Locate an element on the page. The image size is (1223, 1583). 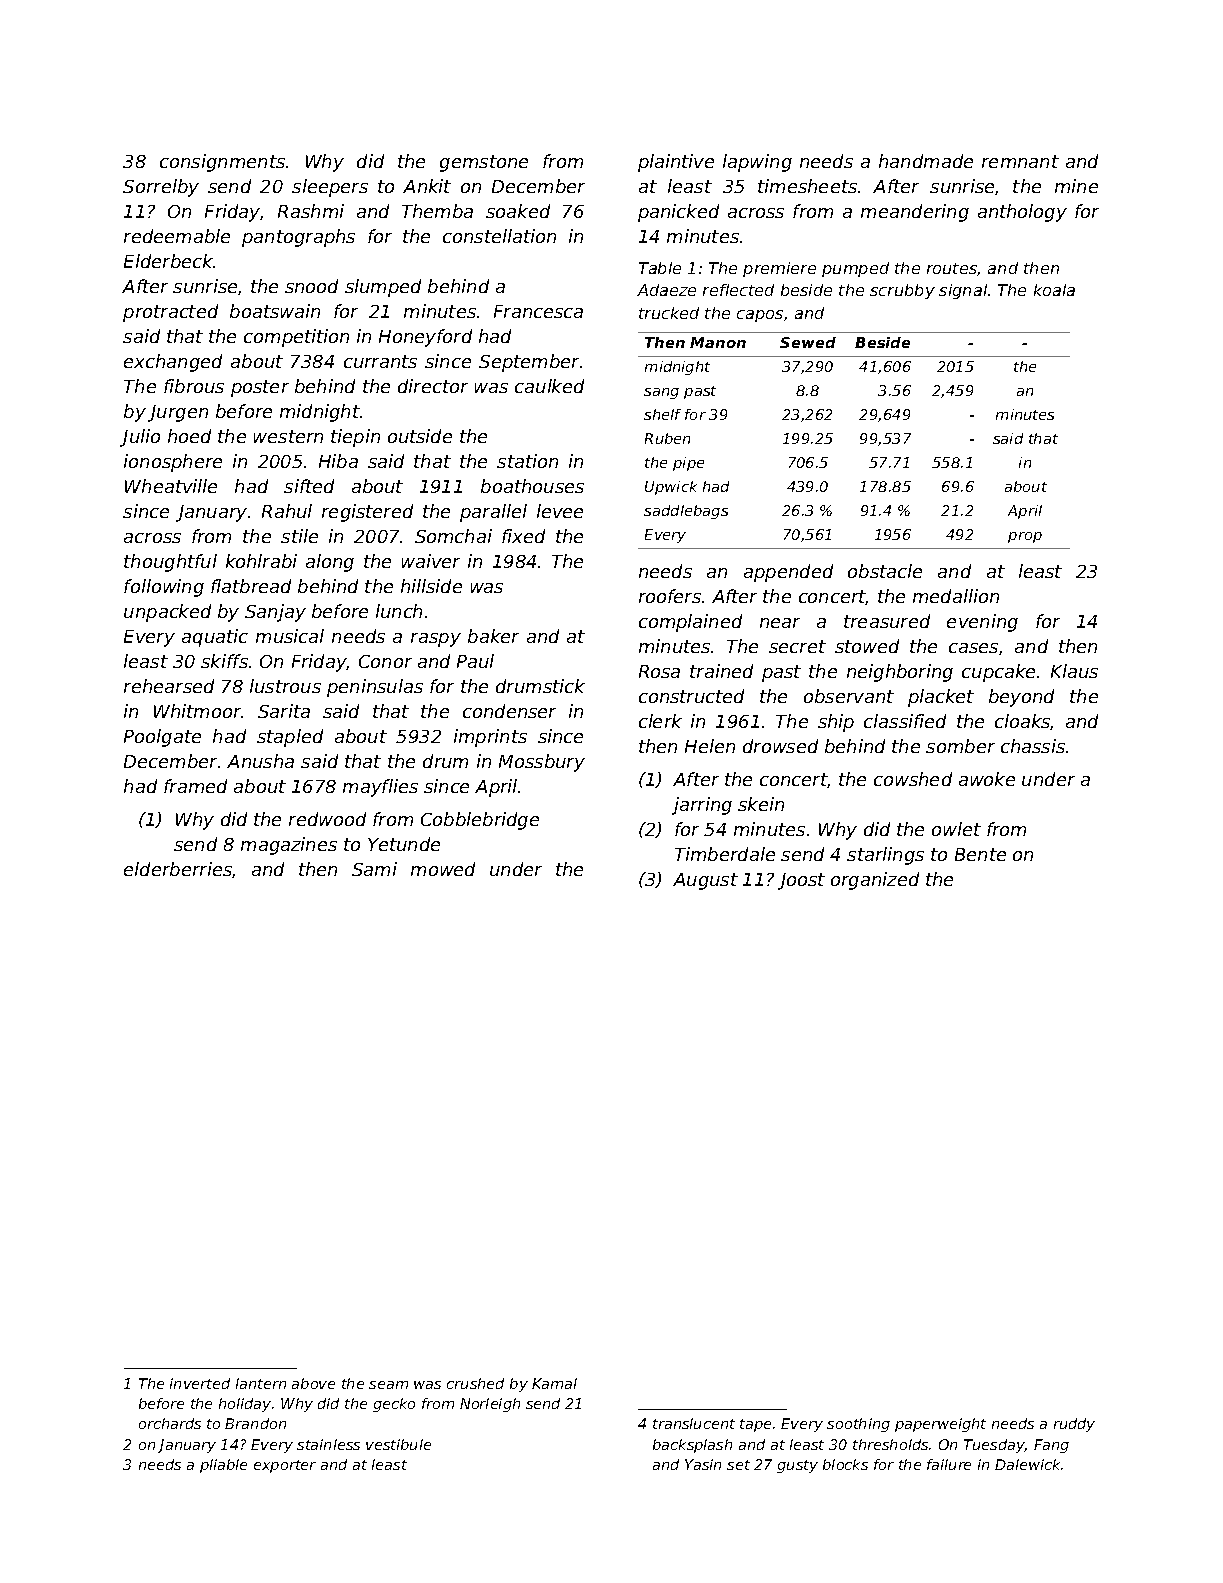
prop is located at coordinates (1025, 537).
